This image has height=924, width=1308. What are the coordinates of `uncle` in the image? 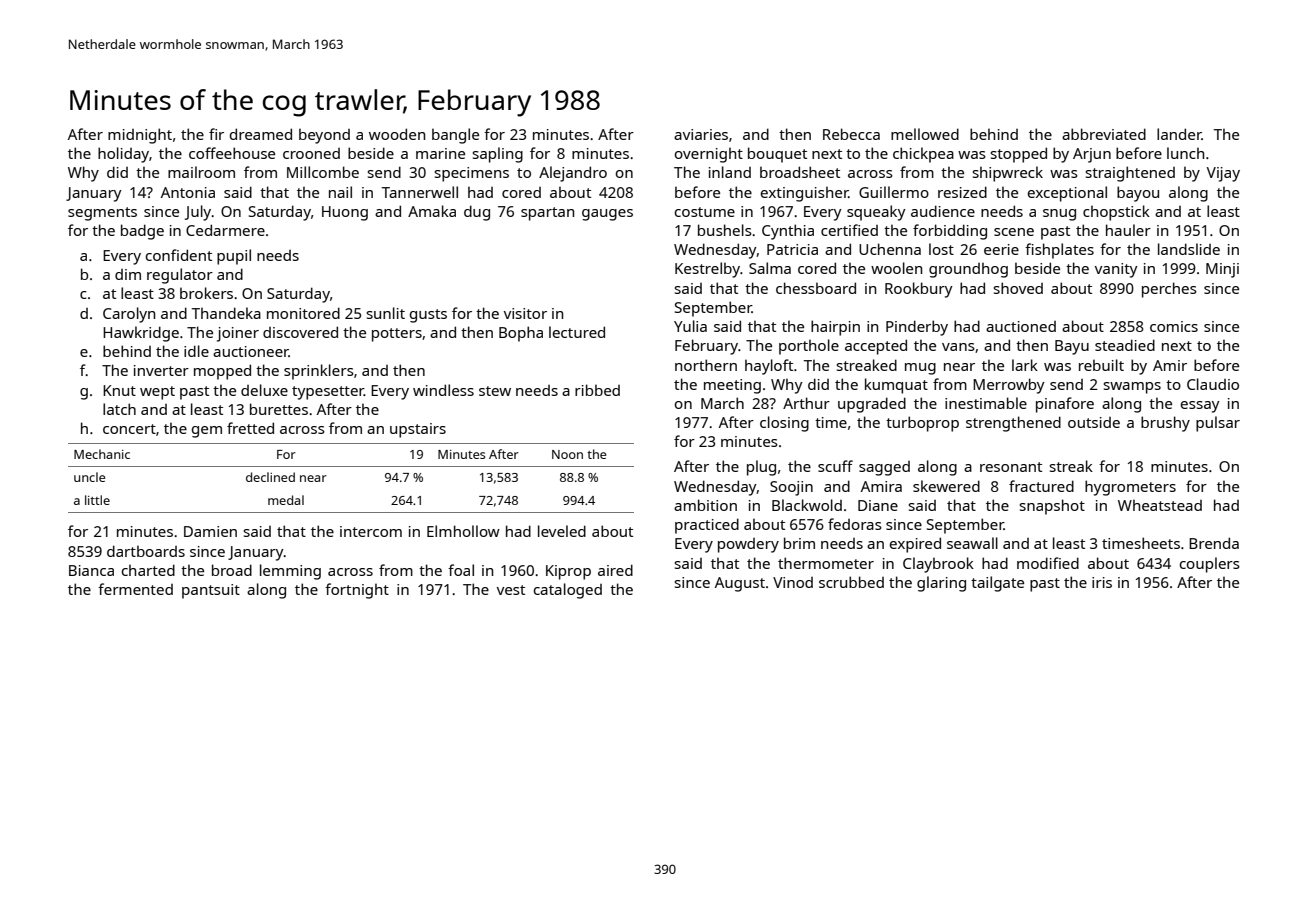 It's located at (89, 477).
